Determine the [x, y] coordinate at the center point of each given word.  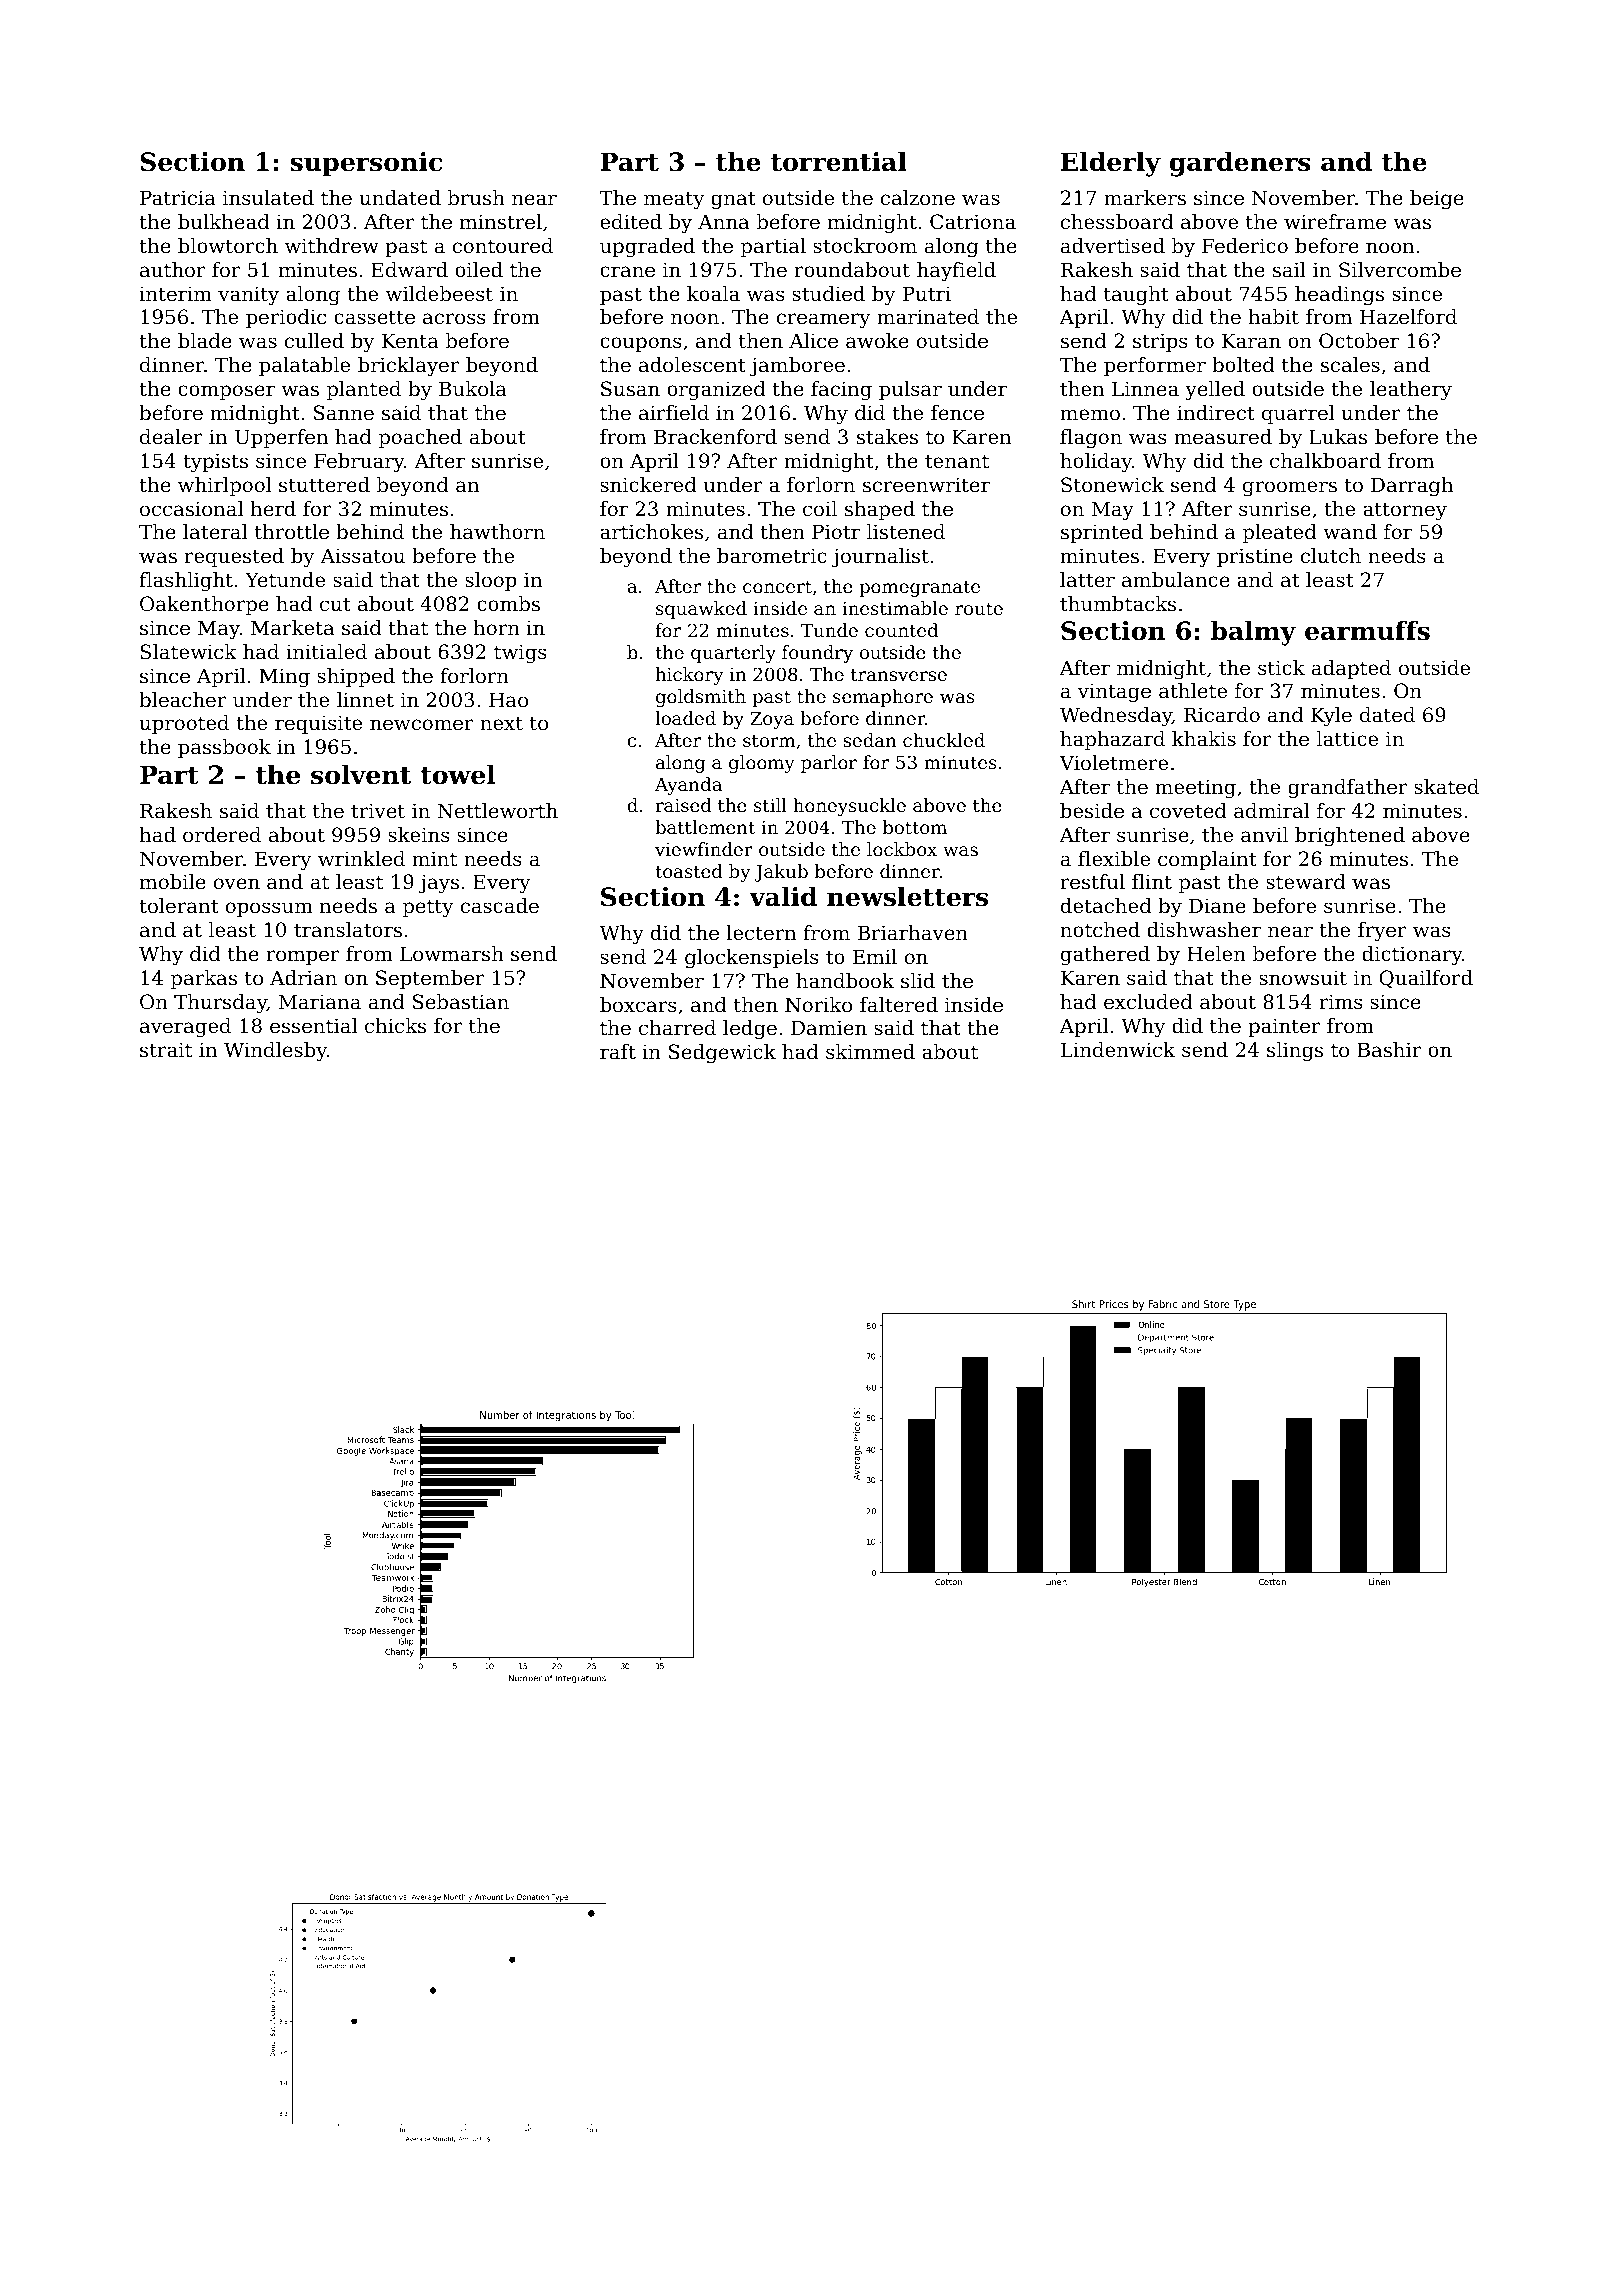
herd [273, 509]
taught [1136, 296]
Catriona [973, 222]
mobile [173, 882]
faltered [899, 1005]
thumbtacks [1118, 604]
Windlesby [275, 1052]
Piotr [836, 532]
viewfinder [704, 849]
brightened [1350, 837]
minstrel [501, 222]
